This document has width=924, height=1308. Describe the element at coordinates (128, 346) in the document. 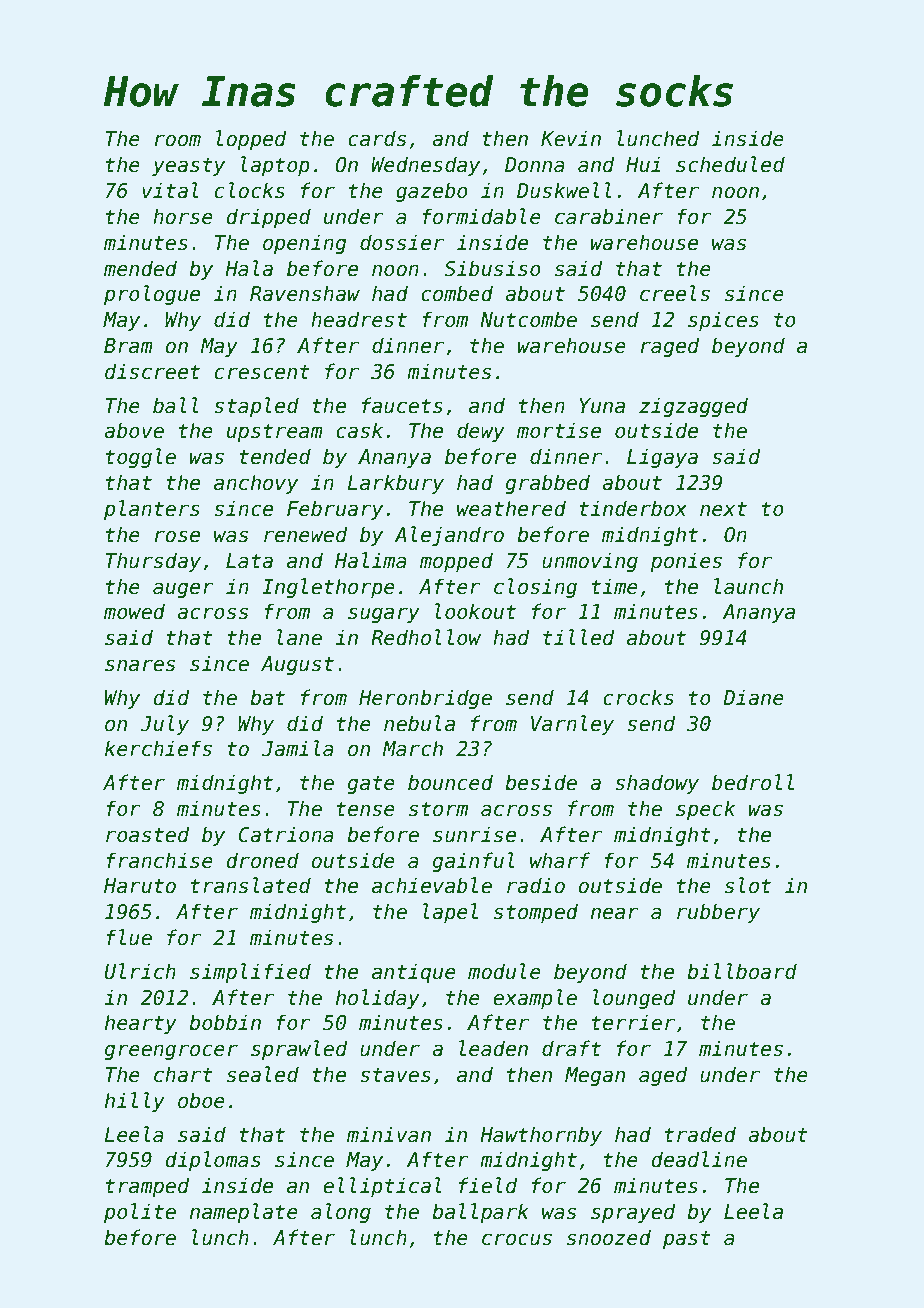

I see `Bram` at that location.
